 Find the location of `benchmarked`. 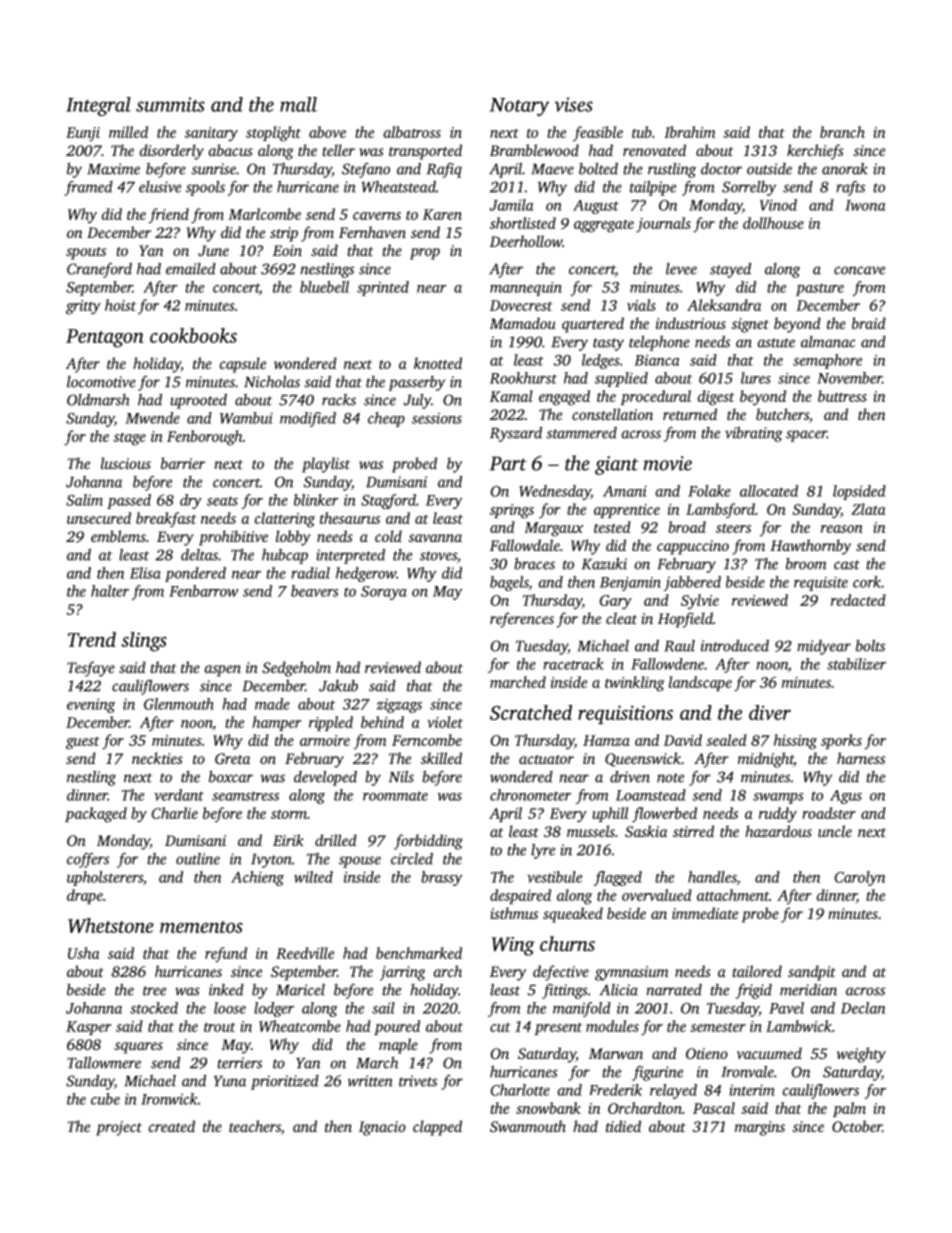

benchmarked is located at coordinates (419, 953).
